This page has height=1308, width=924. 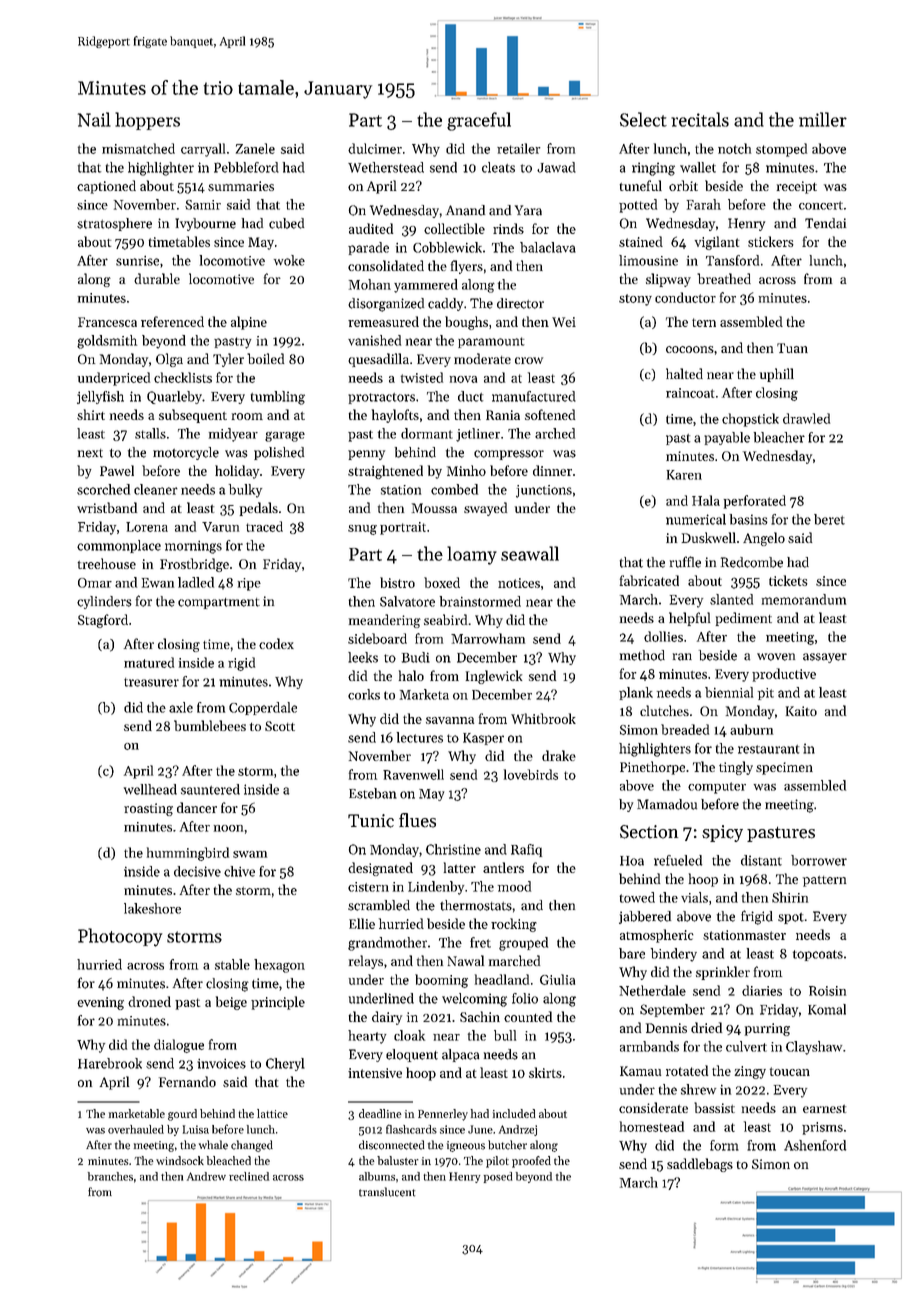 What do you see at coordinates (784, 768) in the page?
I see `specimen` at bounding box center [784, 768].
